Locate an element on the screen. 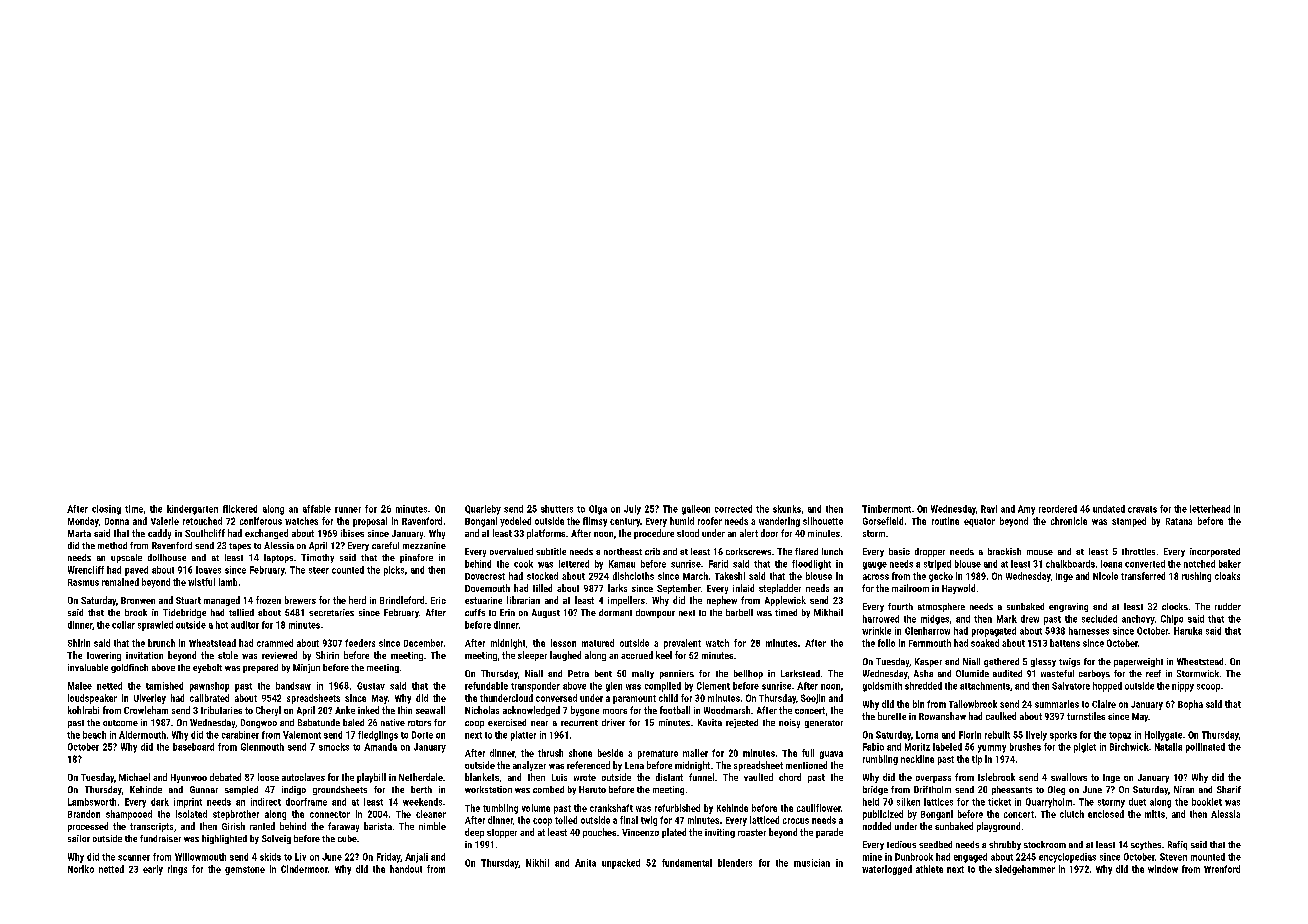  impellers is located at coordinates (626, 601).
